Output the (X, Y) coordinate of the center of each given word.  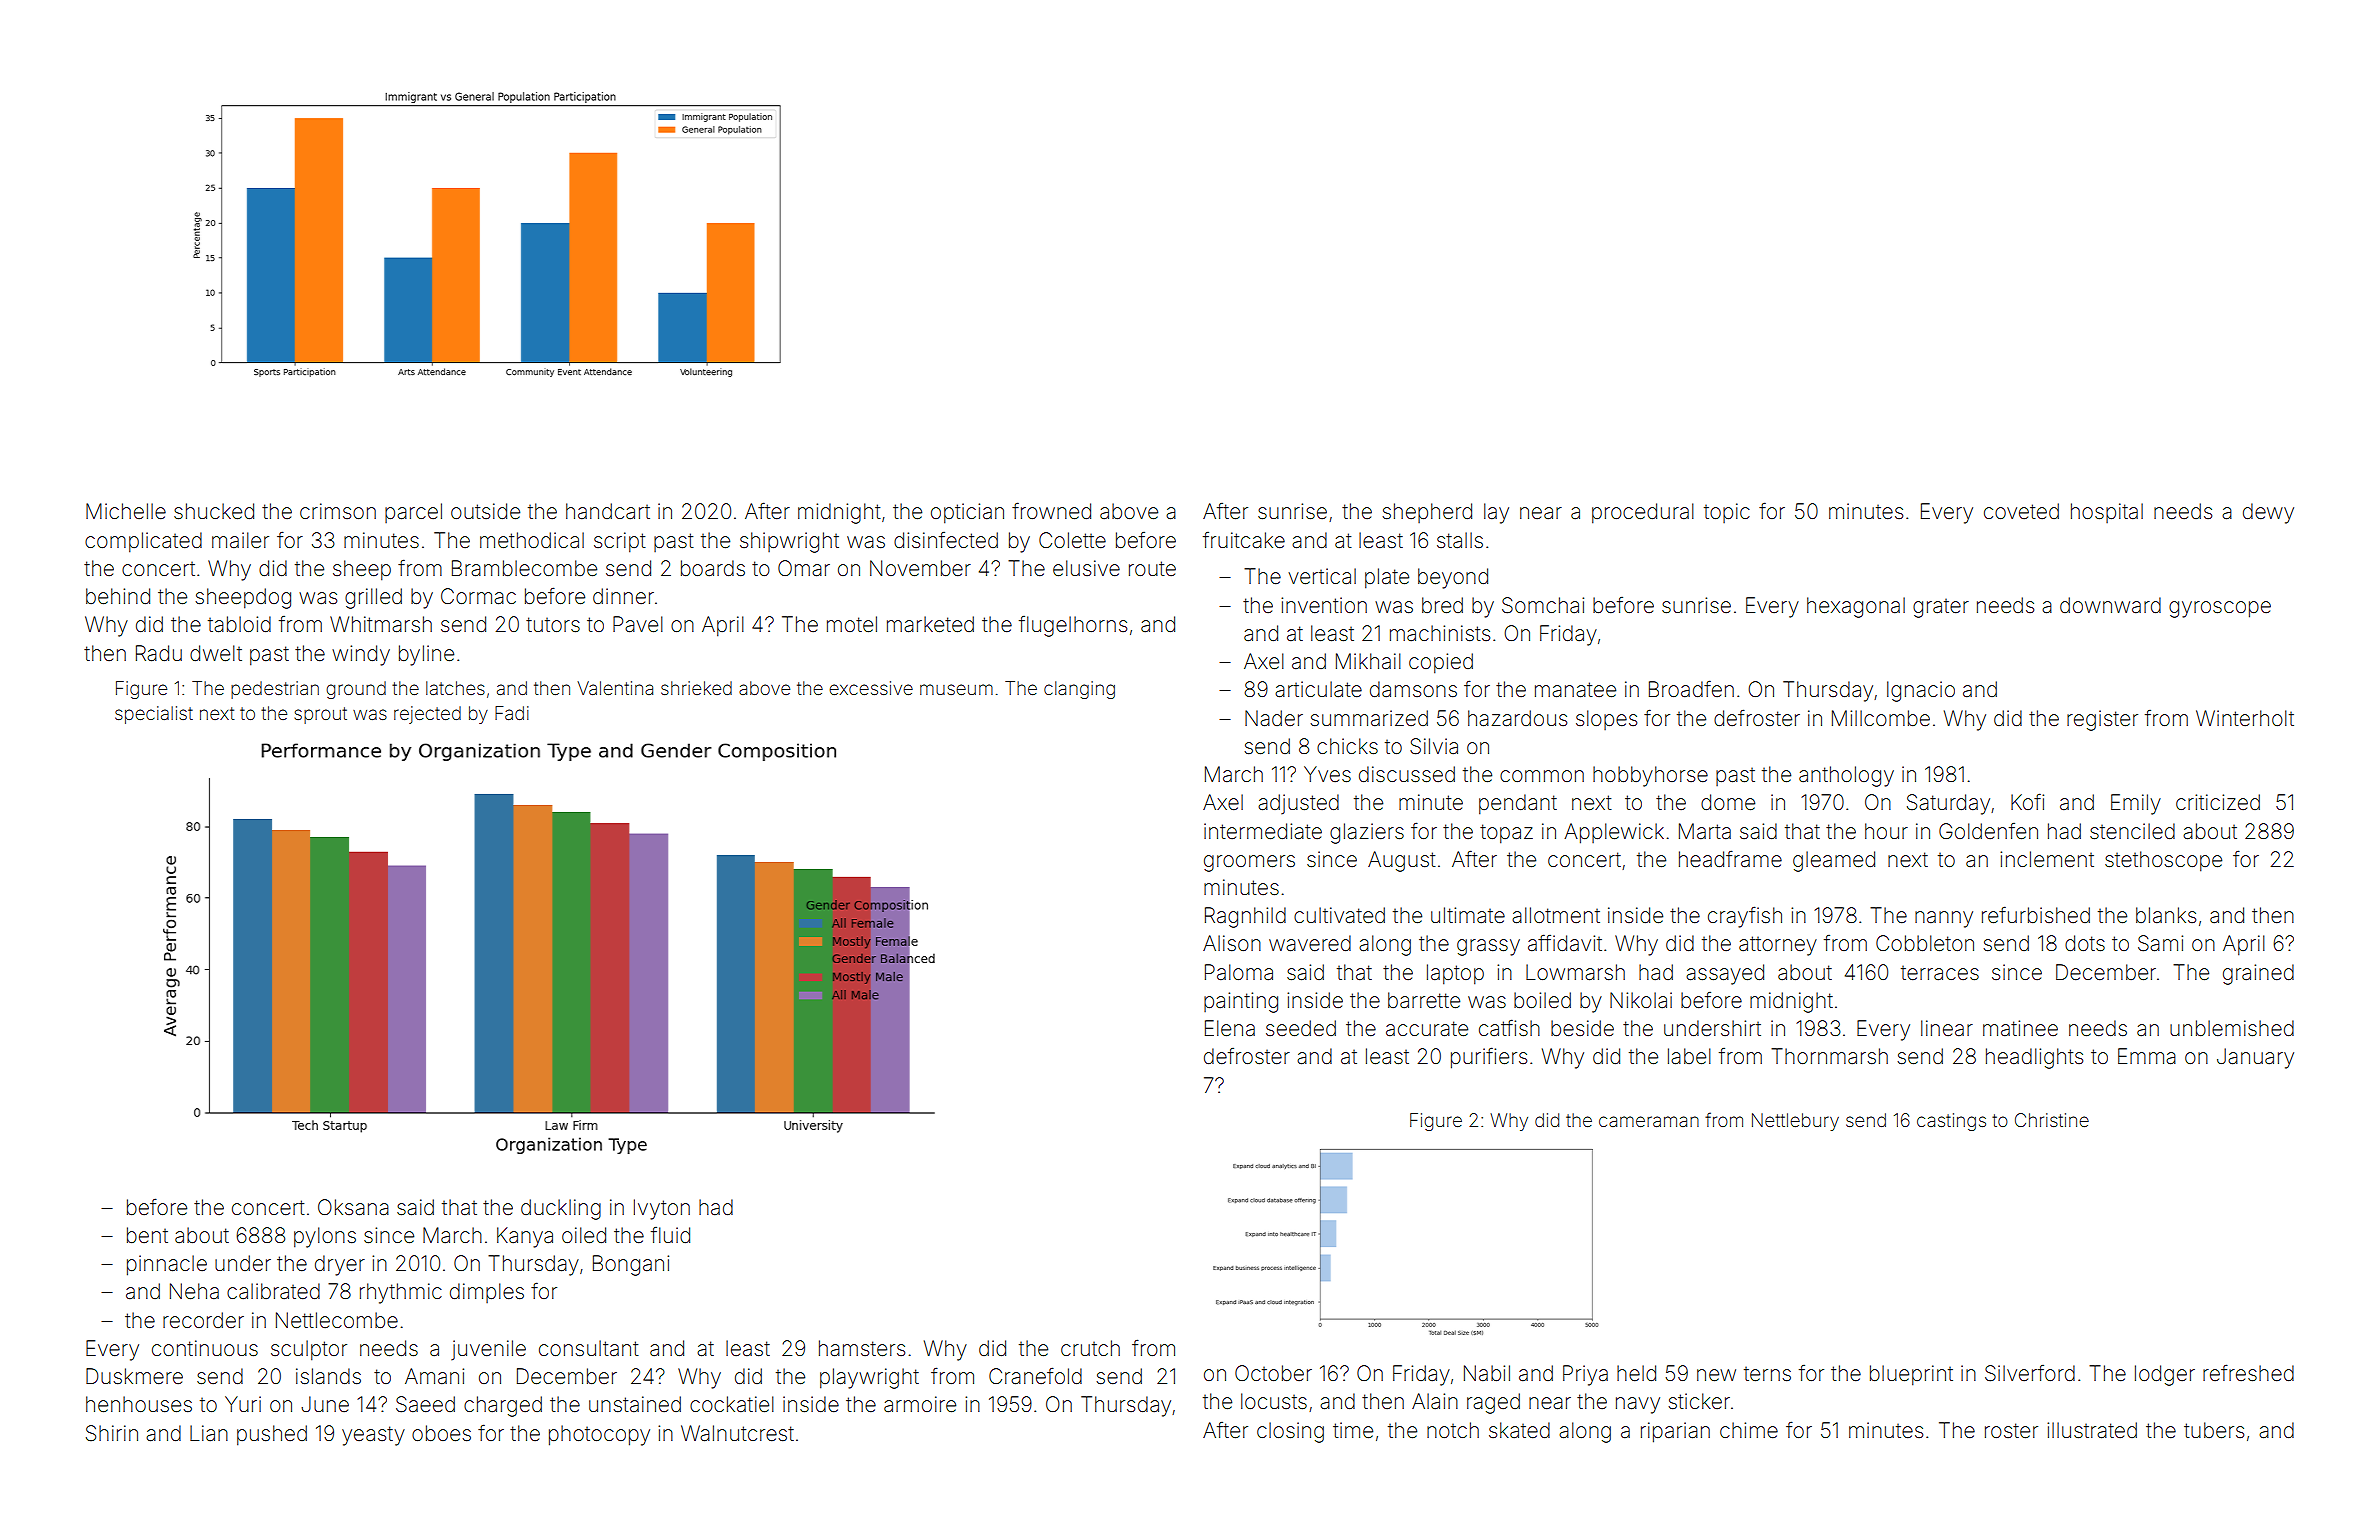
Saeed (425, 1404)
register (2102, 720)
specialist (154, 715)
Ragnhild (1245, 917)
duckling (561, 1209)
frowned (1051, 511)
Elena (1230, 1028)
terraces (1940, 973)
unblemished (2232, 1028)
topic (1727, 513)
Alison (1232, 943)
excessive (871, 688)
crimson (338, 511)
